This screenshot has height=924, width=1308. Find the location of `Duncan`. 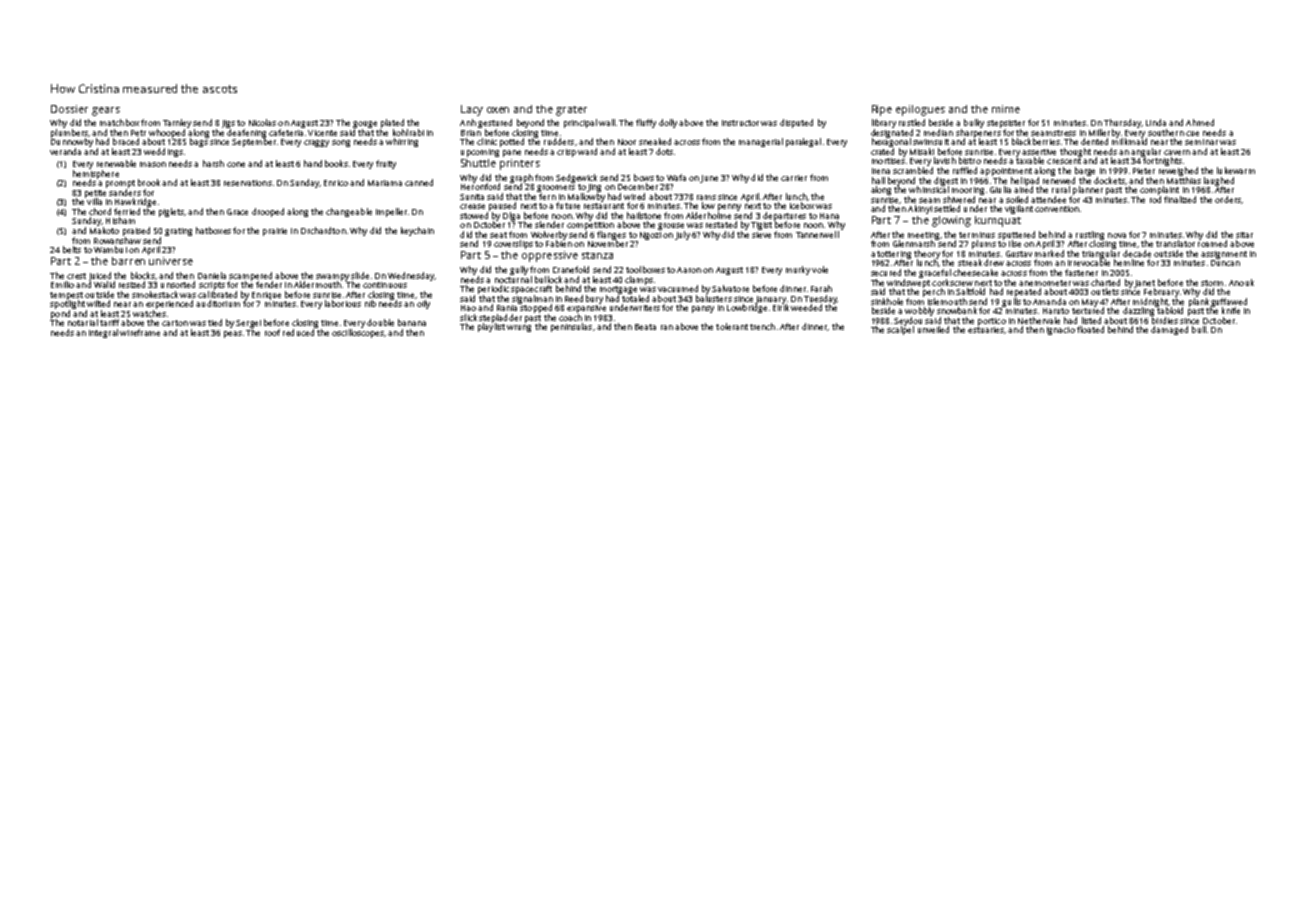

Duncan is located at coordinates (1225, 263).
